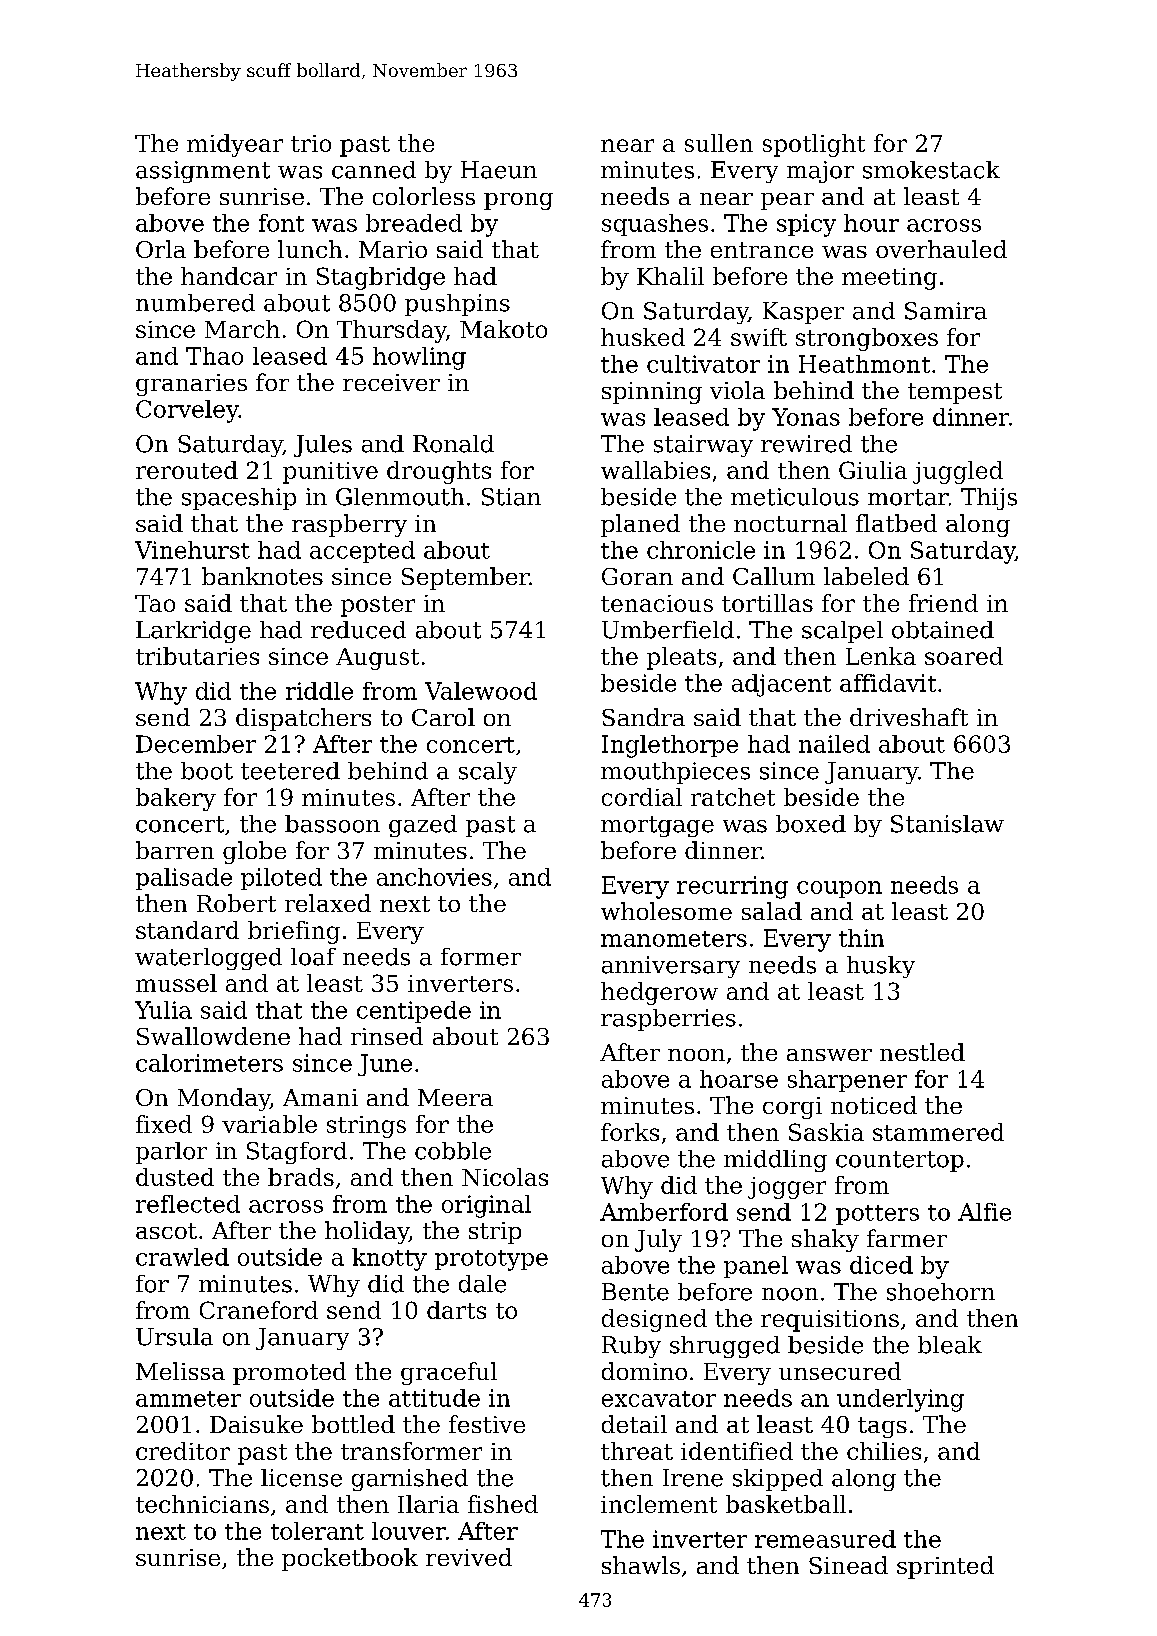 The image size is (1157, 1636). Describe the element at coordinates (703, 364) in the screenshot. I see `cultivator` at that location.
